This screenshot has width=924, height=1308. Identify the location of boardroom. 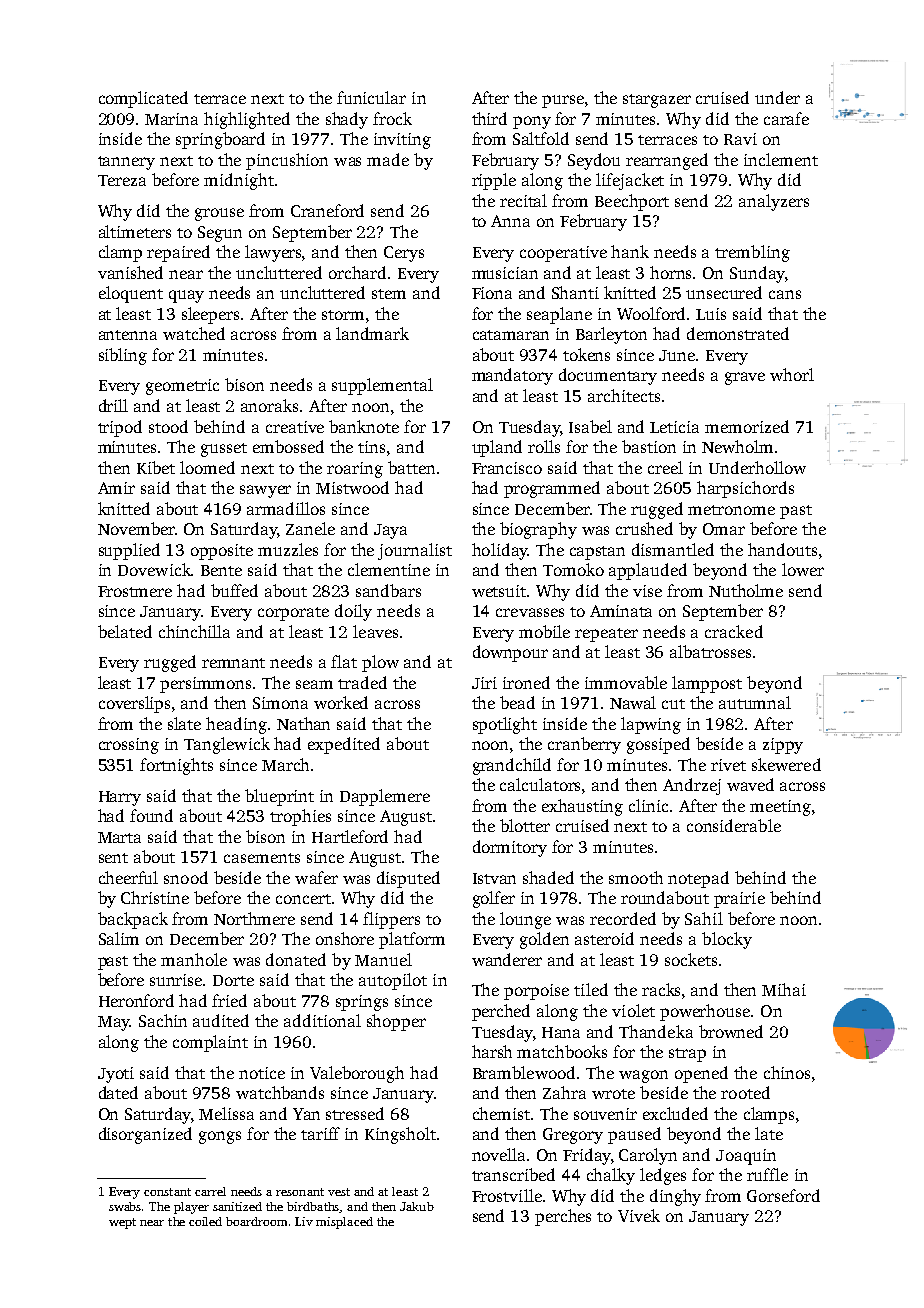
(256, 1221).
